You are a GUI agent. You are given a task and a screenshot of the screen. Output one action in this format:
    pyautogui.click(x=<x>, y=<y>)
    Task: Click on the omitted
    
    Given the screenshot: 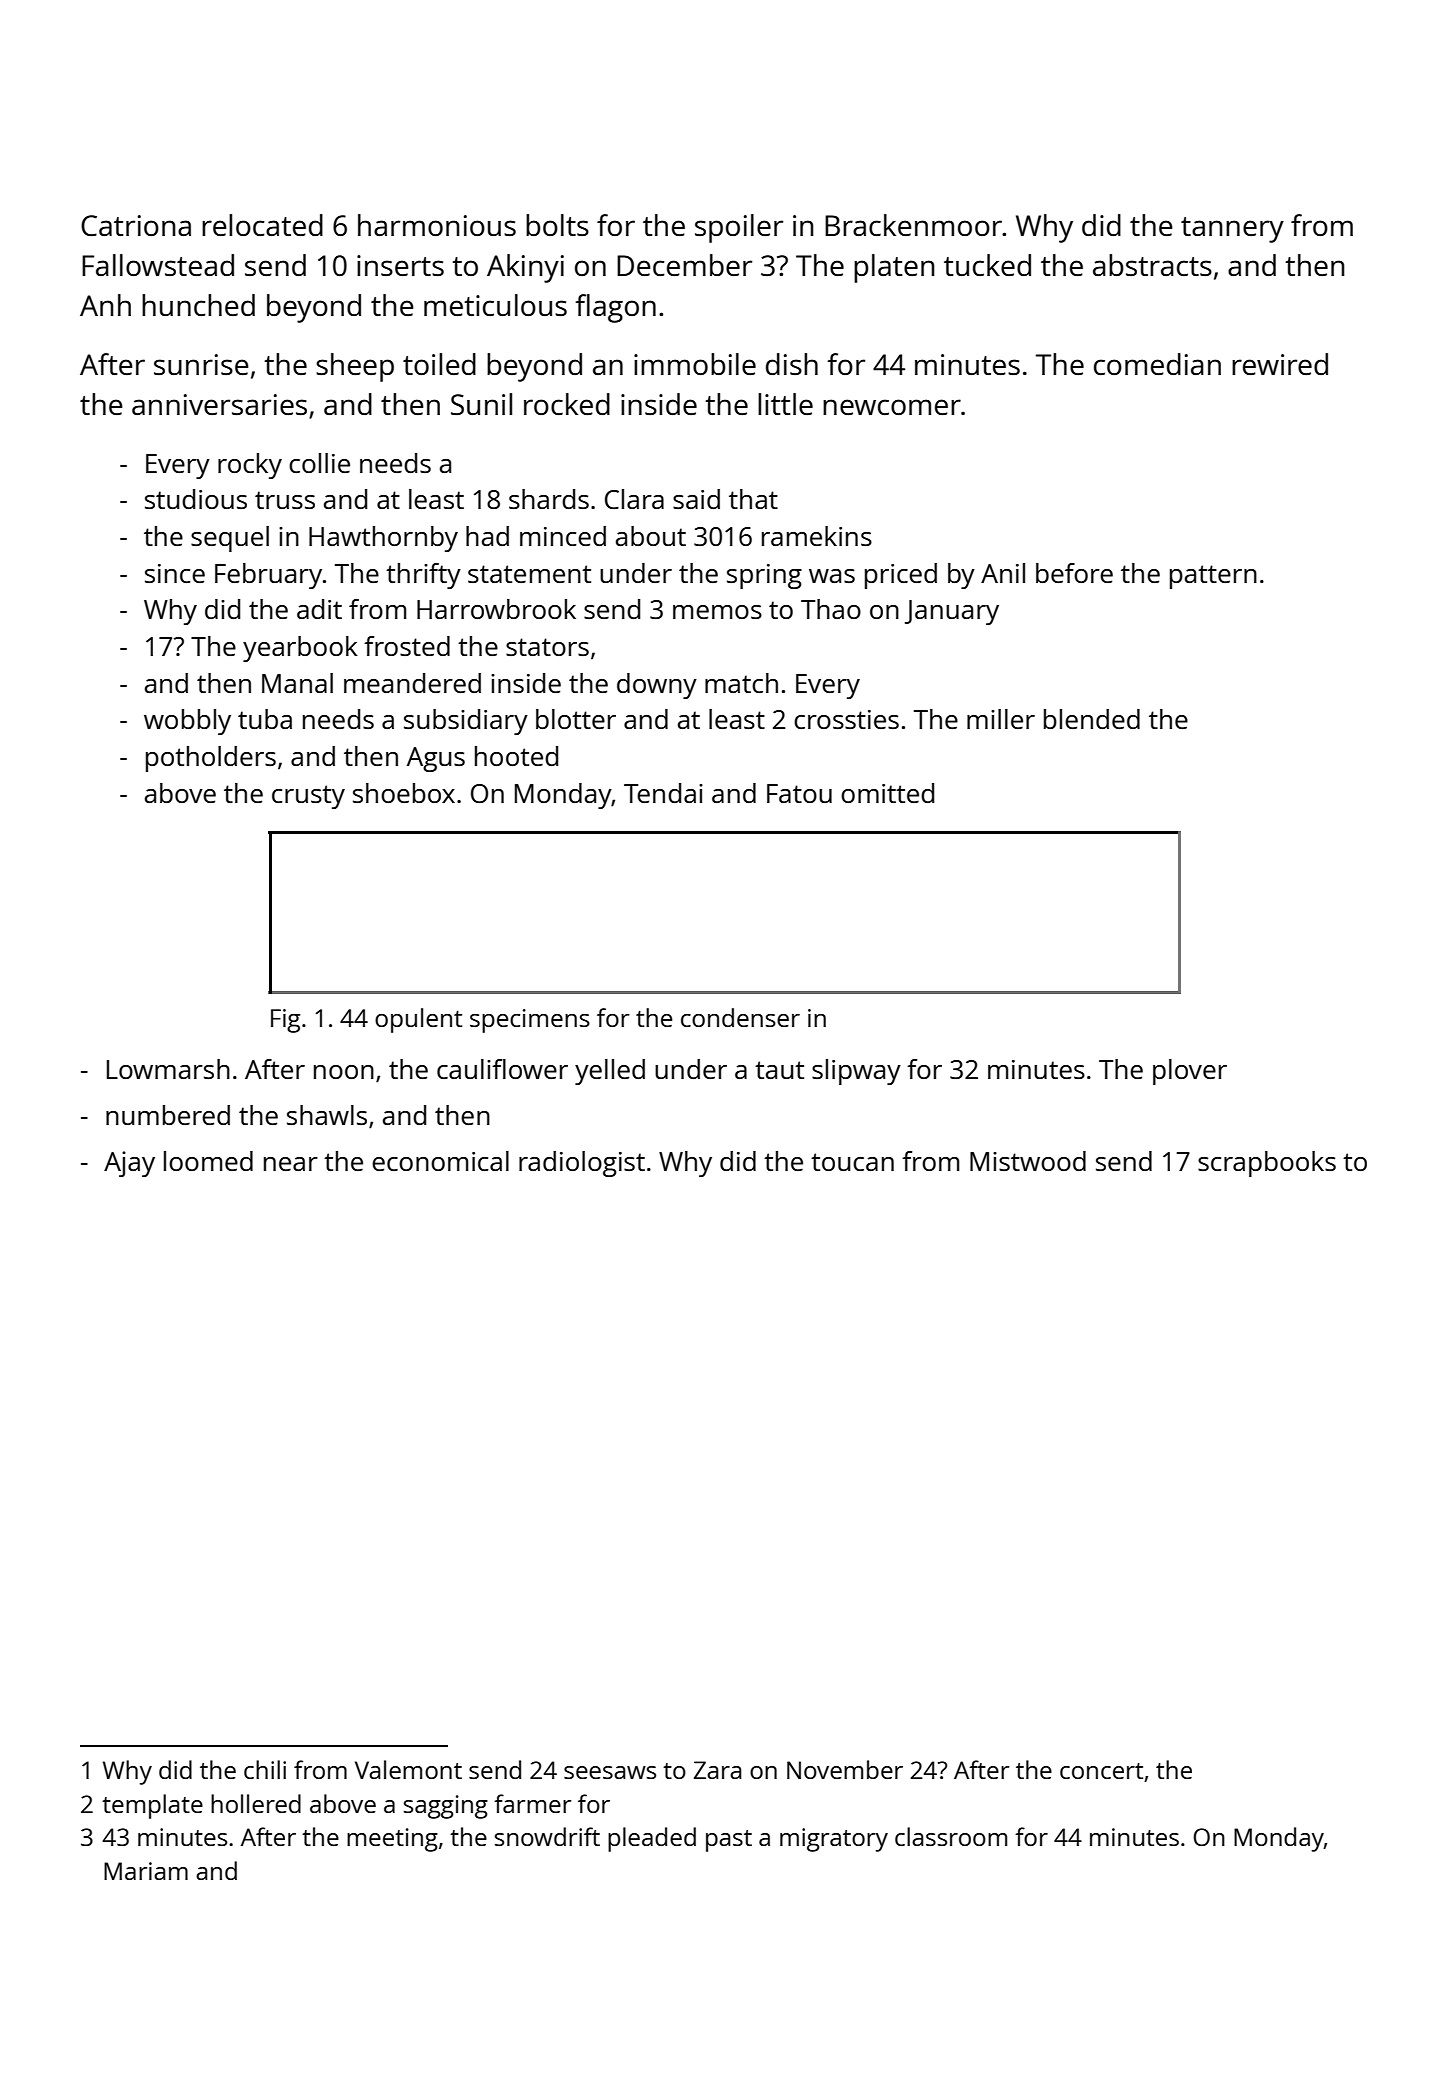 What is the action you would take?
    pyautogui.click(x=887, y=793)
